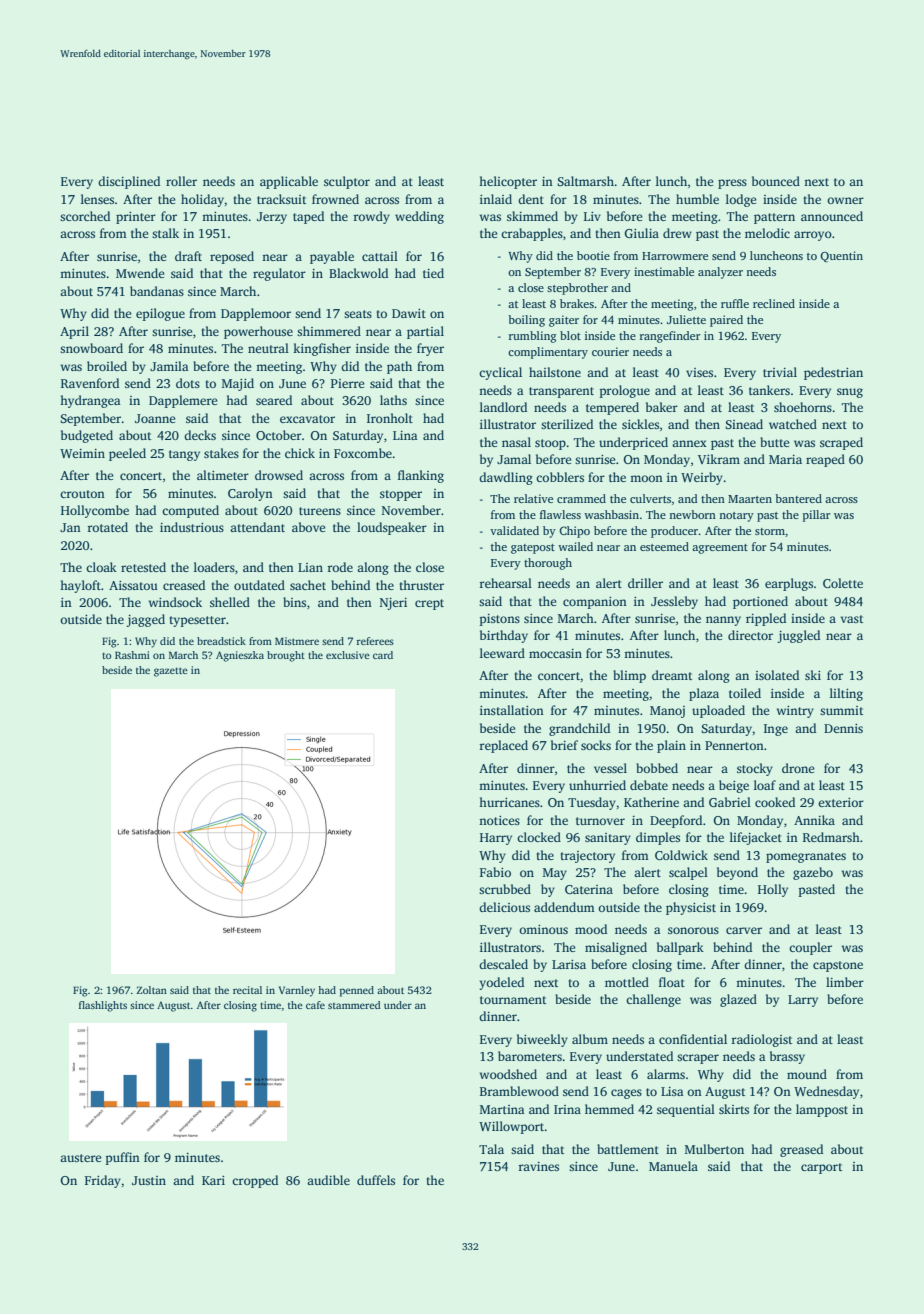 Image resolution: width=924 pixels, height=1314 pixels. I want to click on helicopter, so click(508, 182).
